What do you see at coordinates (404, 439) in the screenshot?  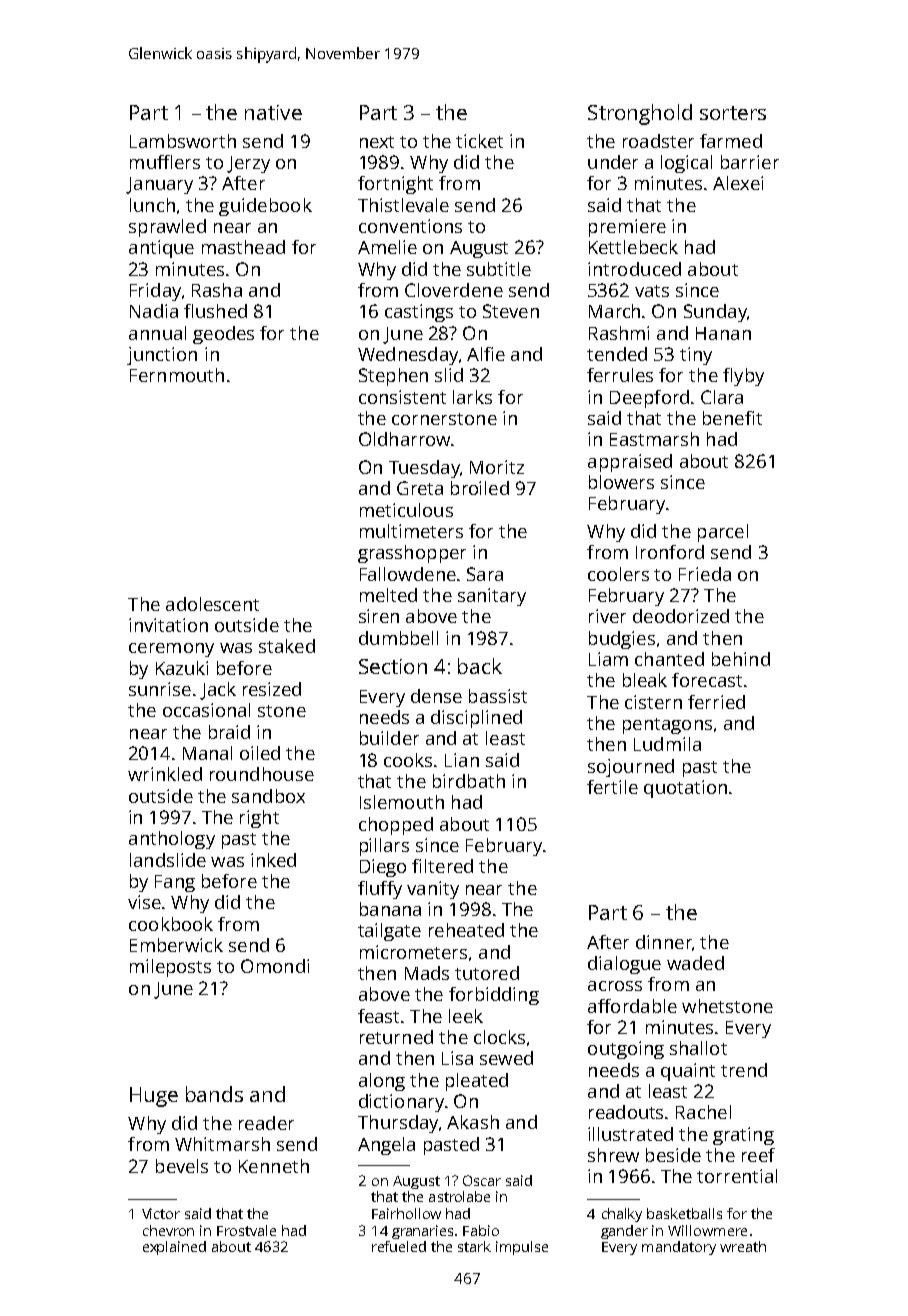 I see `Oldharrow` at bounding box center [404, 439].
